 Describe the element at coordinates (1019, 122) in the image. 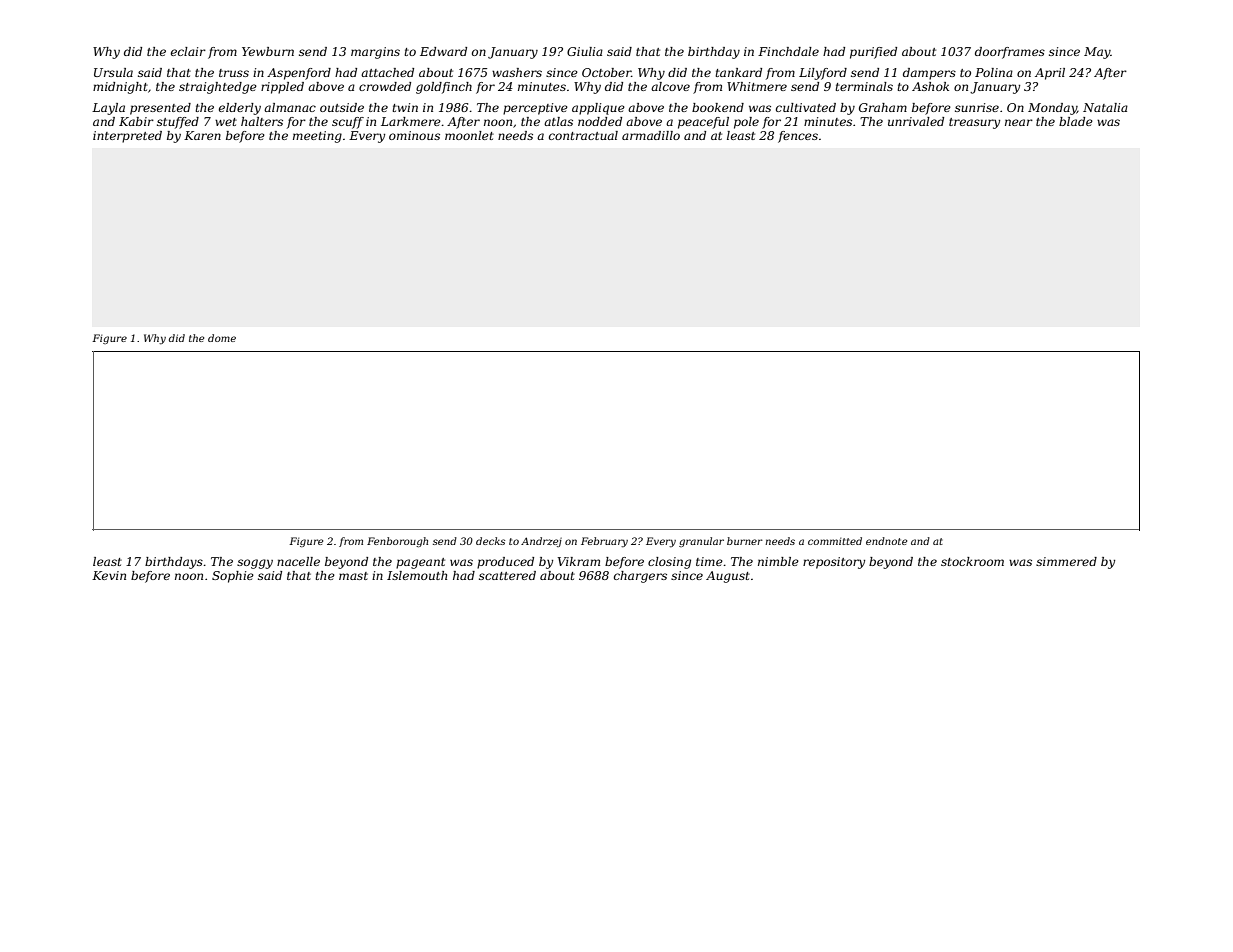

I see `near` at that location.
